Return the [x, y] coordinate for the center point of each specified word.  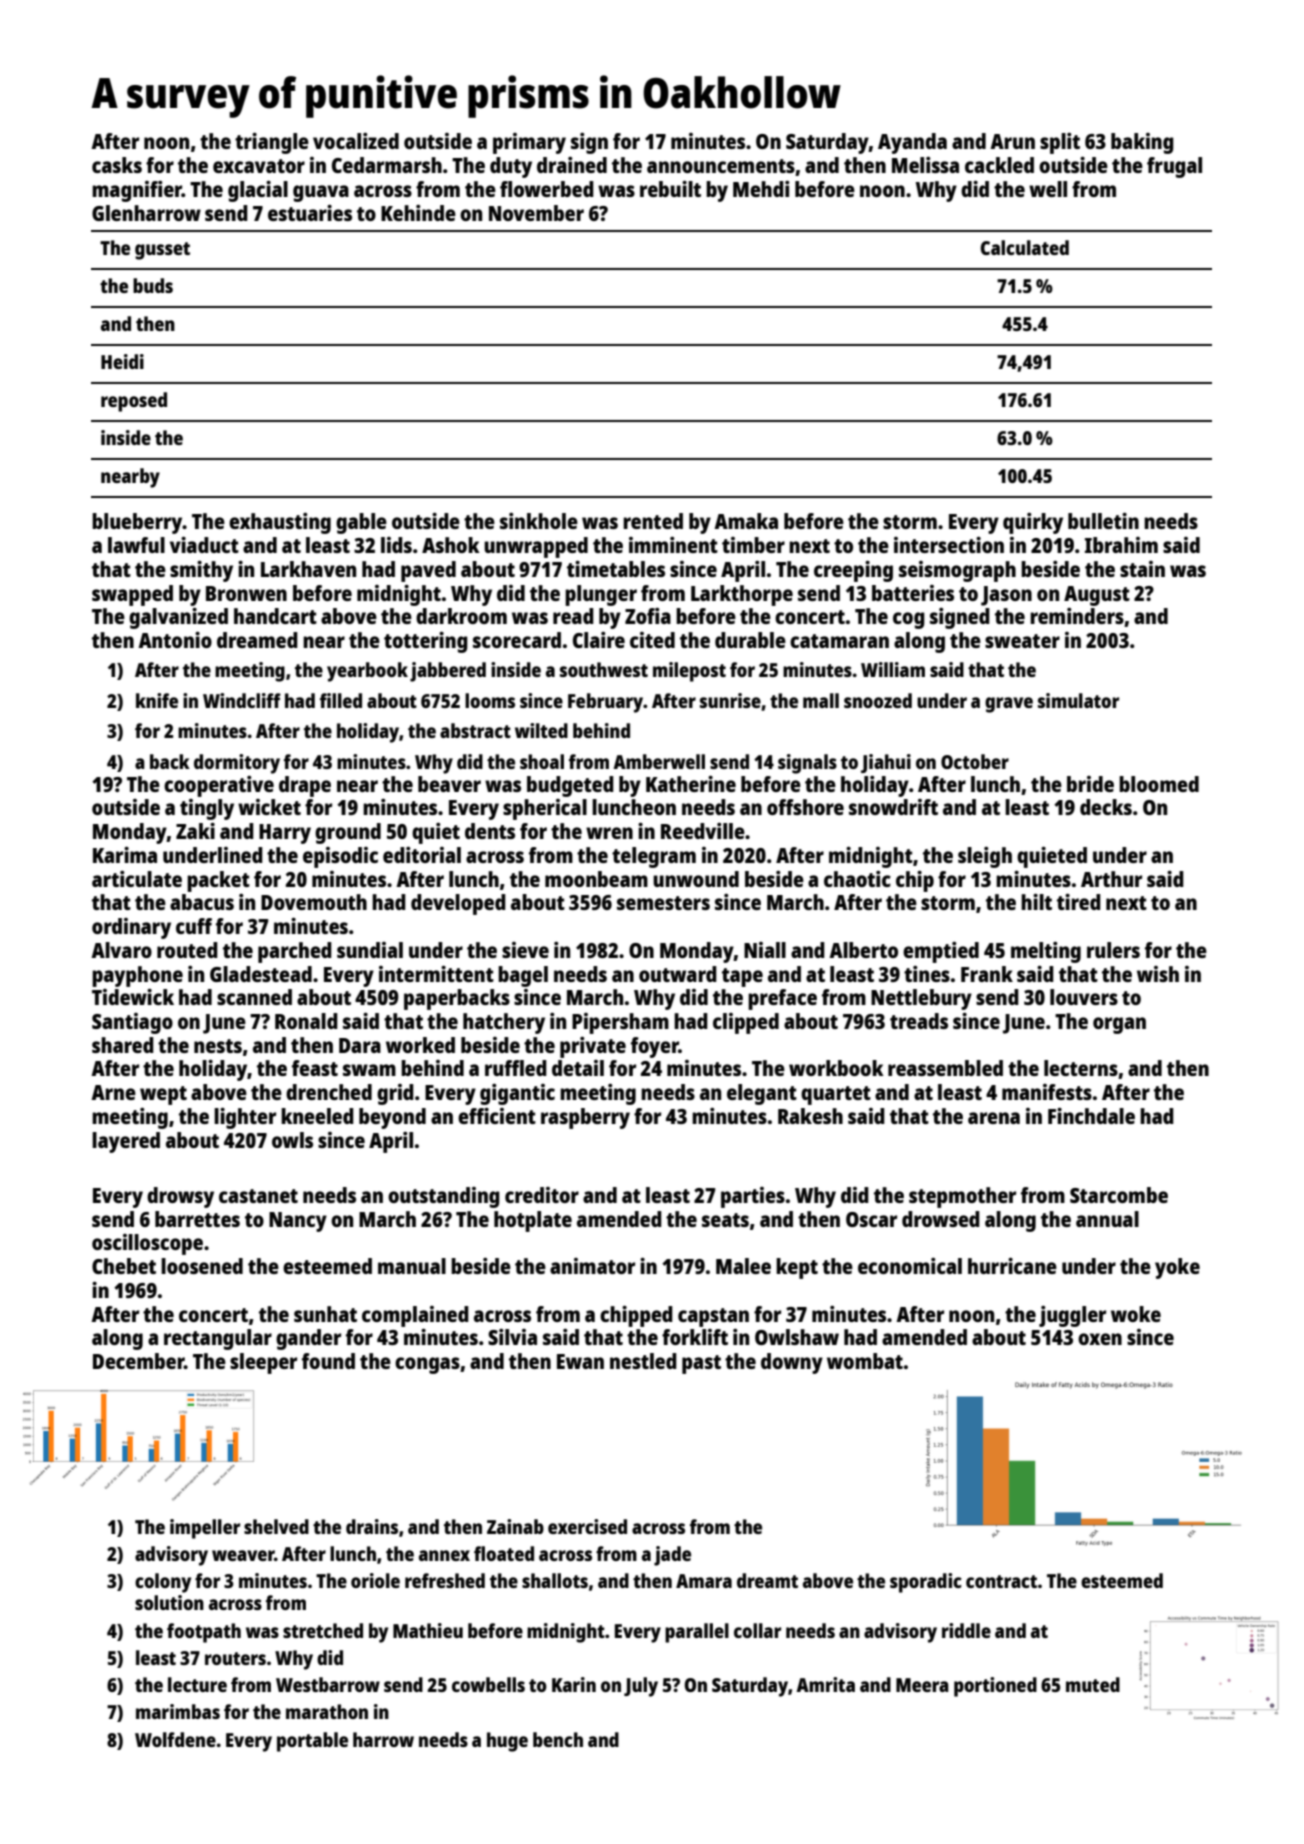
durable [750, 640]
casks [117, 165]
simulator [1078, 700]
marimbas [178, 1711]
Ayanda [912, 143]
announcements [721, 166]
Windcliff [242, 700]
